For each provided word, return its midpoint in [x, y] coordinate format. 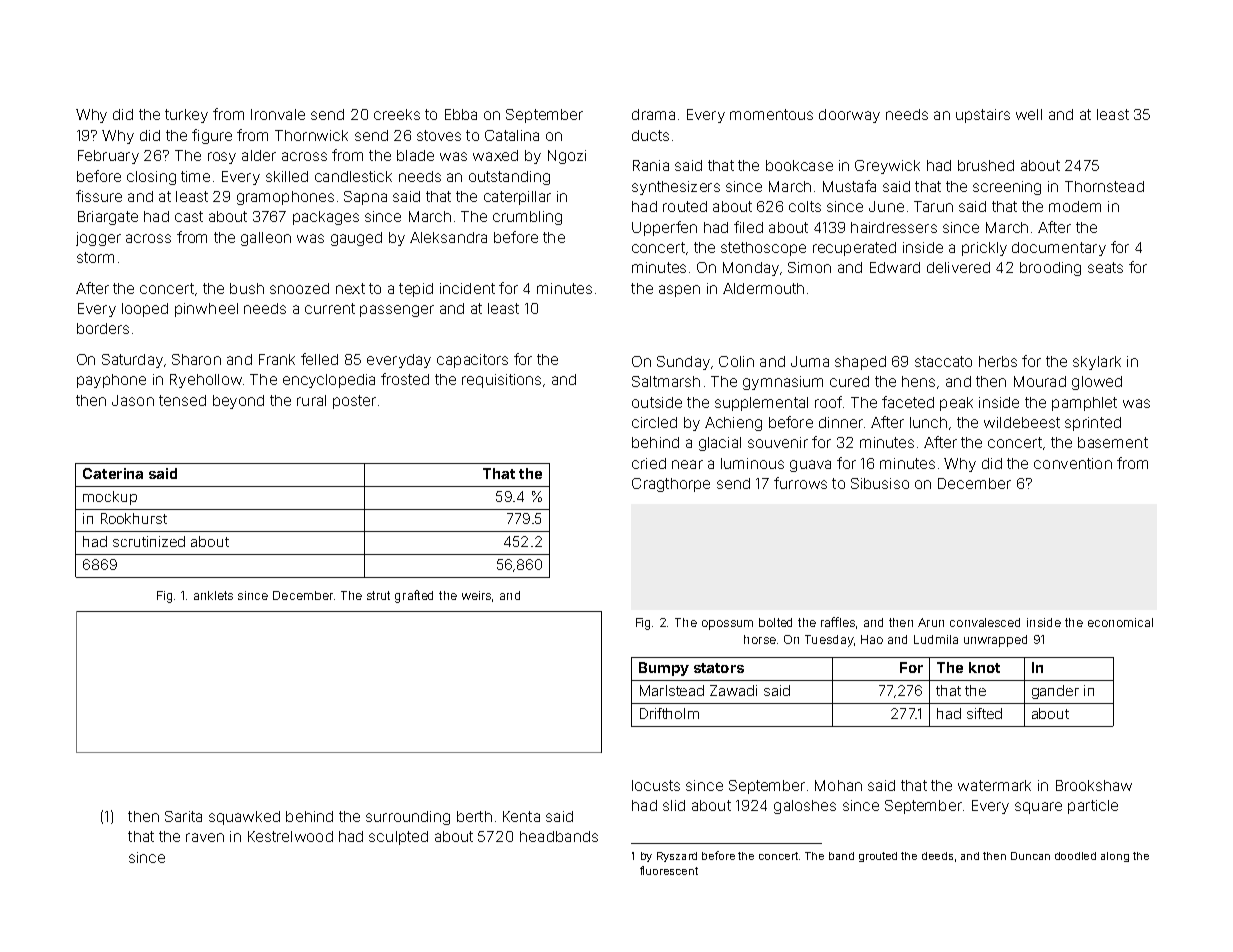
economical [1120, 622]
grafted [414, 596]
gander [1055, 692]
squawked [244, 818]
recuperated [854, 249]
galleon [266, 239]
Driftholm [669, 713]
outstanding [509, 178]
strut [378, 595]
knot [984, 667]
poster [354, 402]
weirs [476, 595]
